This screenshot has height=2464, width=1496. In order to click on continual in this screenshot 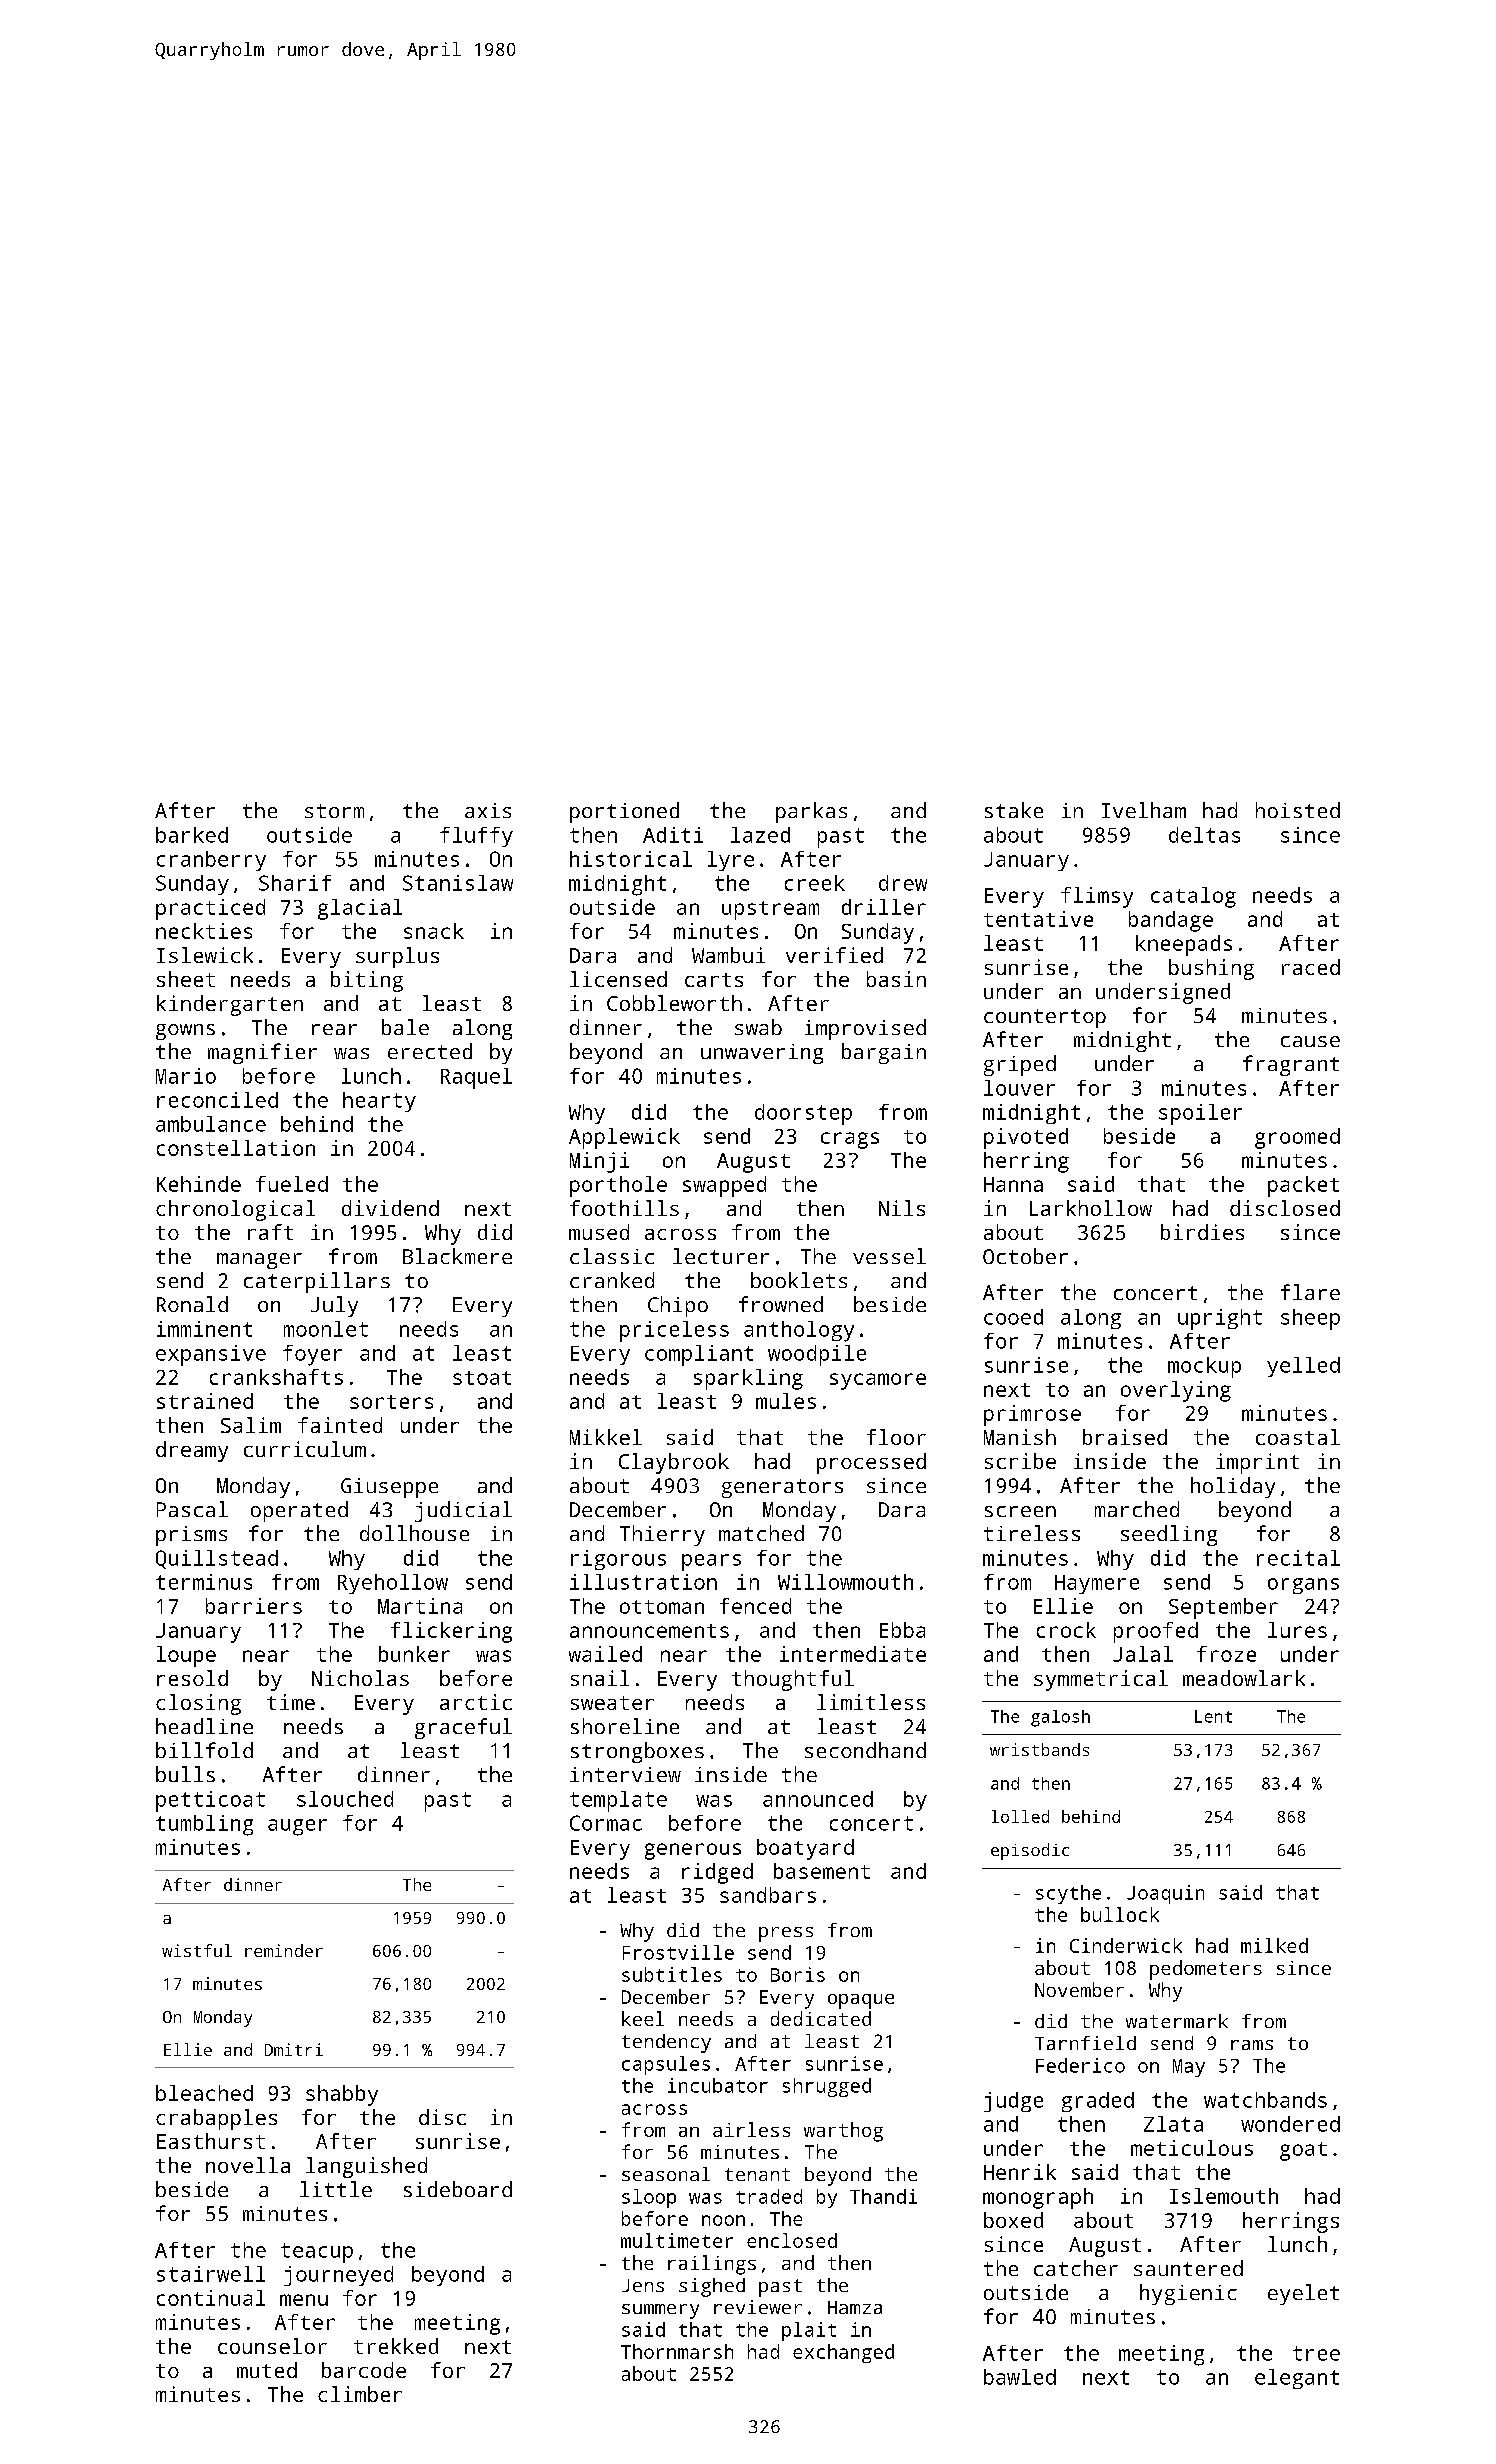, I will do `click(211, 2298)`.
